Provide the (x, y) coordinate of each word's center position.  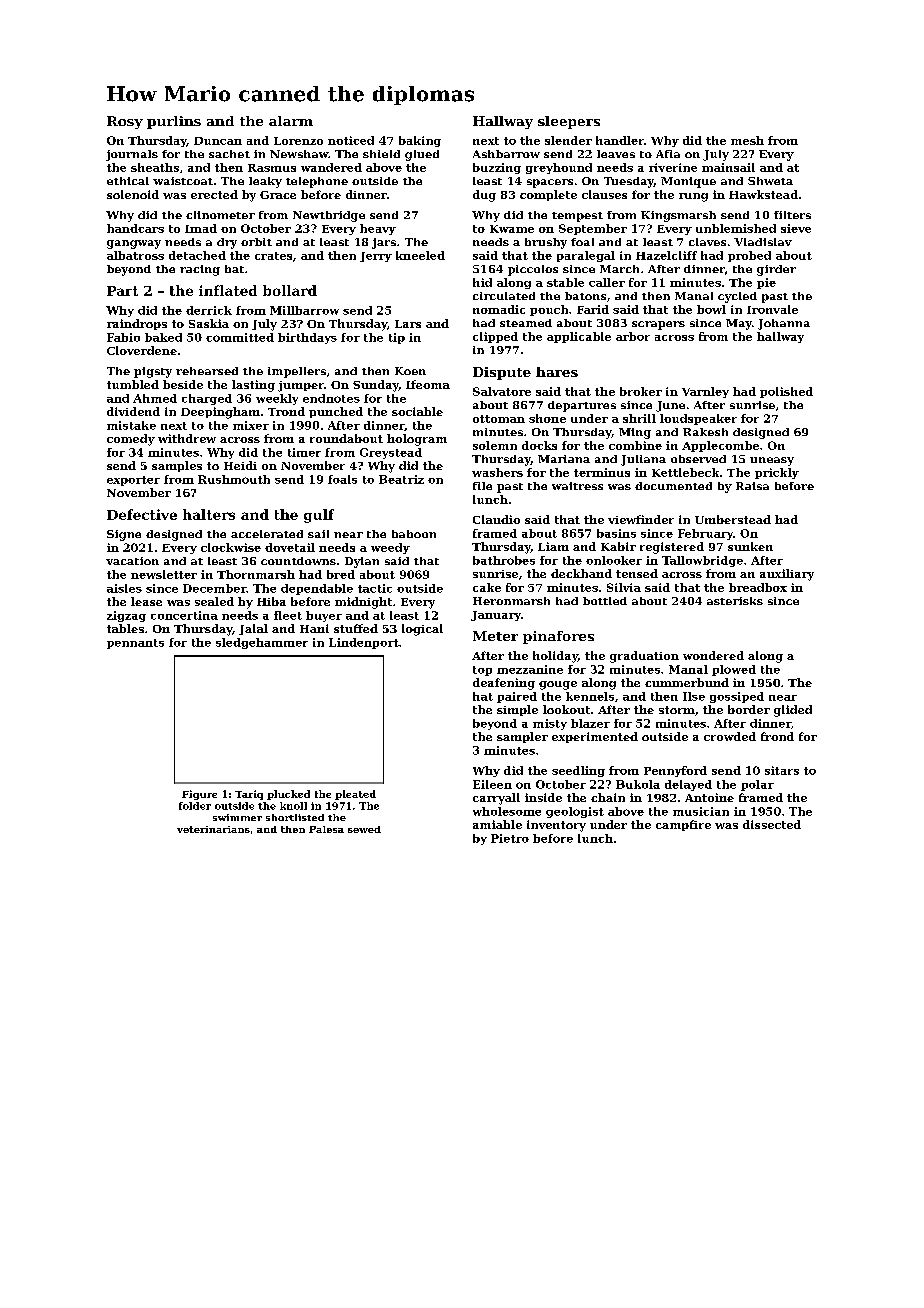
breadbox (758, 587)
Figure (199, 795)
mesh (747, 140)
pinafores (558, 637)
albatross (135, 255)
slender (568, 140)
